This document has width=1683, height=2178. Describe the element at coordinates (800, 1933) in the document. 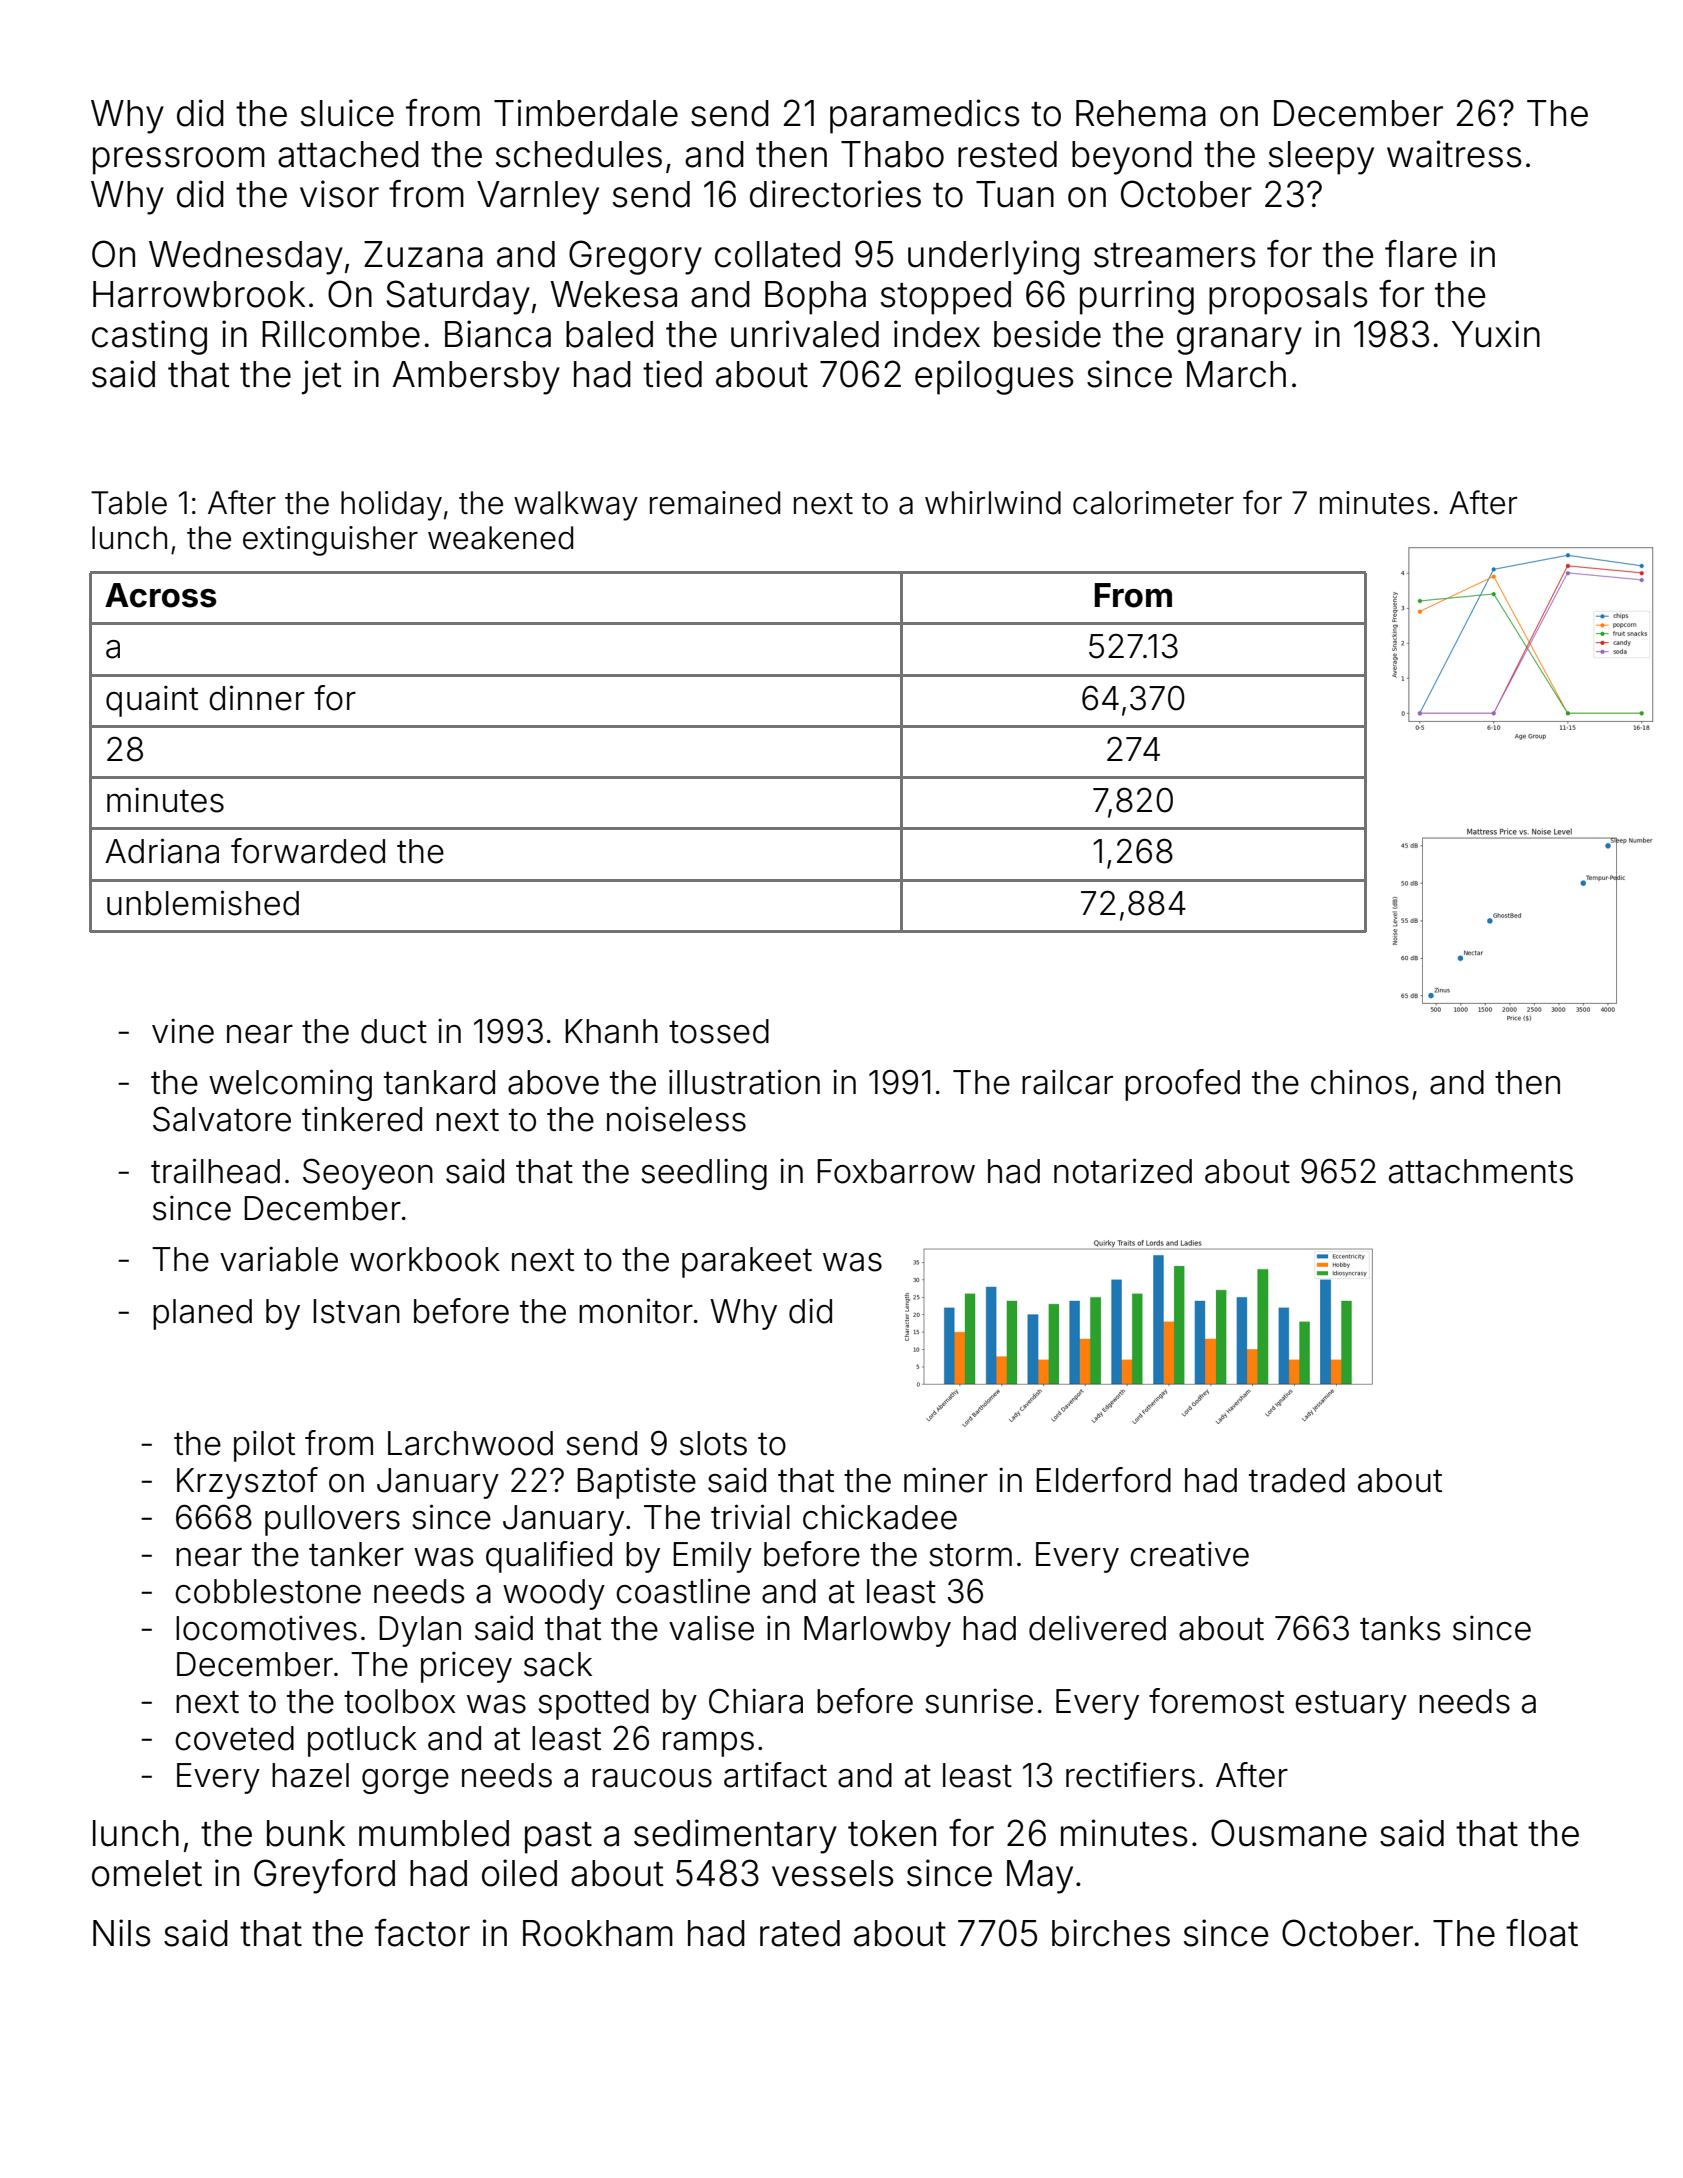

I see `rated` at that location.
